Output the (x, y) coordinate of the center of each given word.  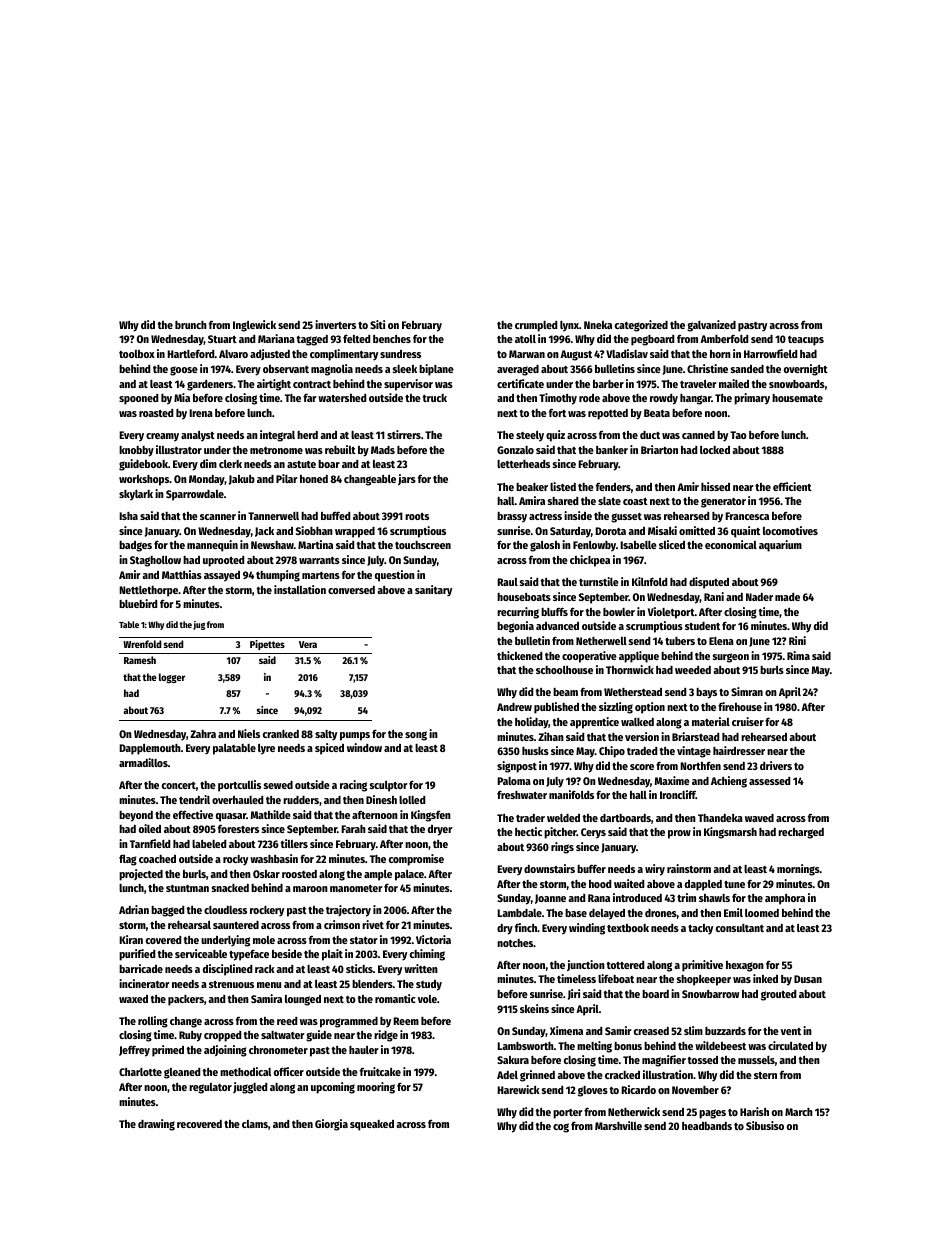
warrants (319, 560)
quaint (745, 532)
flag (128, 860)
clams (255, 1124)
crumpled (536, 326)
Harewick (518, 1089)
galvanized (711, 326)
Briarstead (695, 736)
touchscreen (423, 545)
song (416, 736)
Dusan (808, 979)
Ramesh (140, 660)
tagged (312, 340)
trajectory (348, 911)
